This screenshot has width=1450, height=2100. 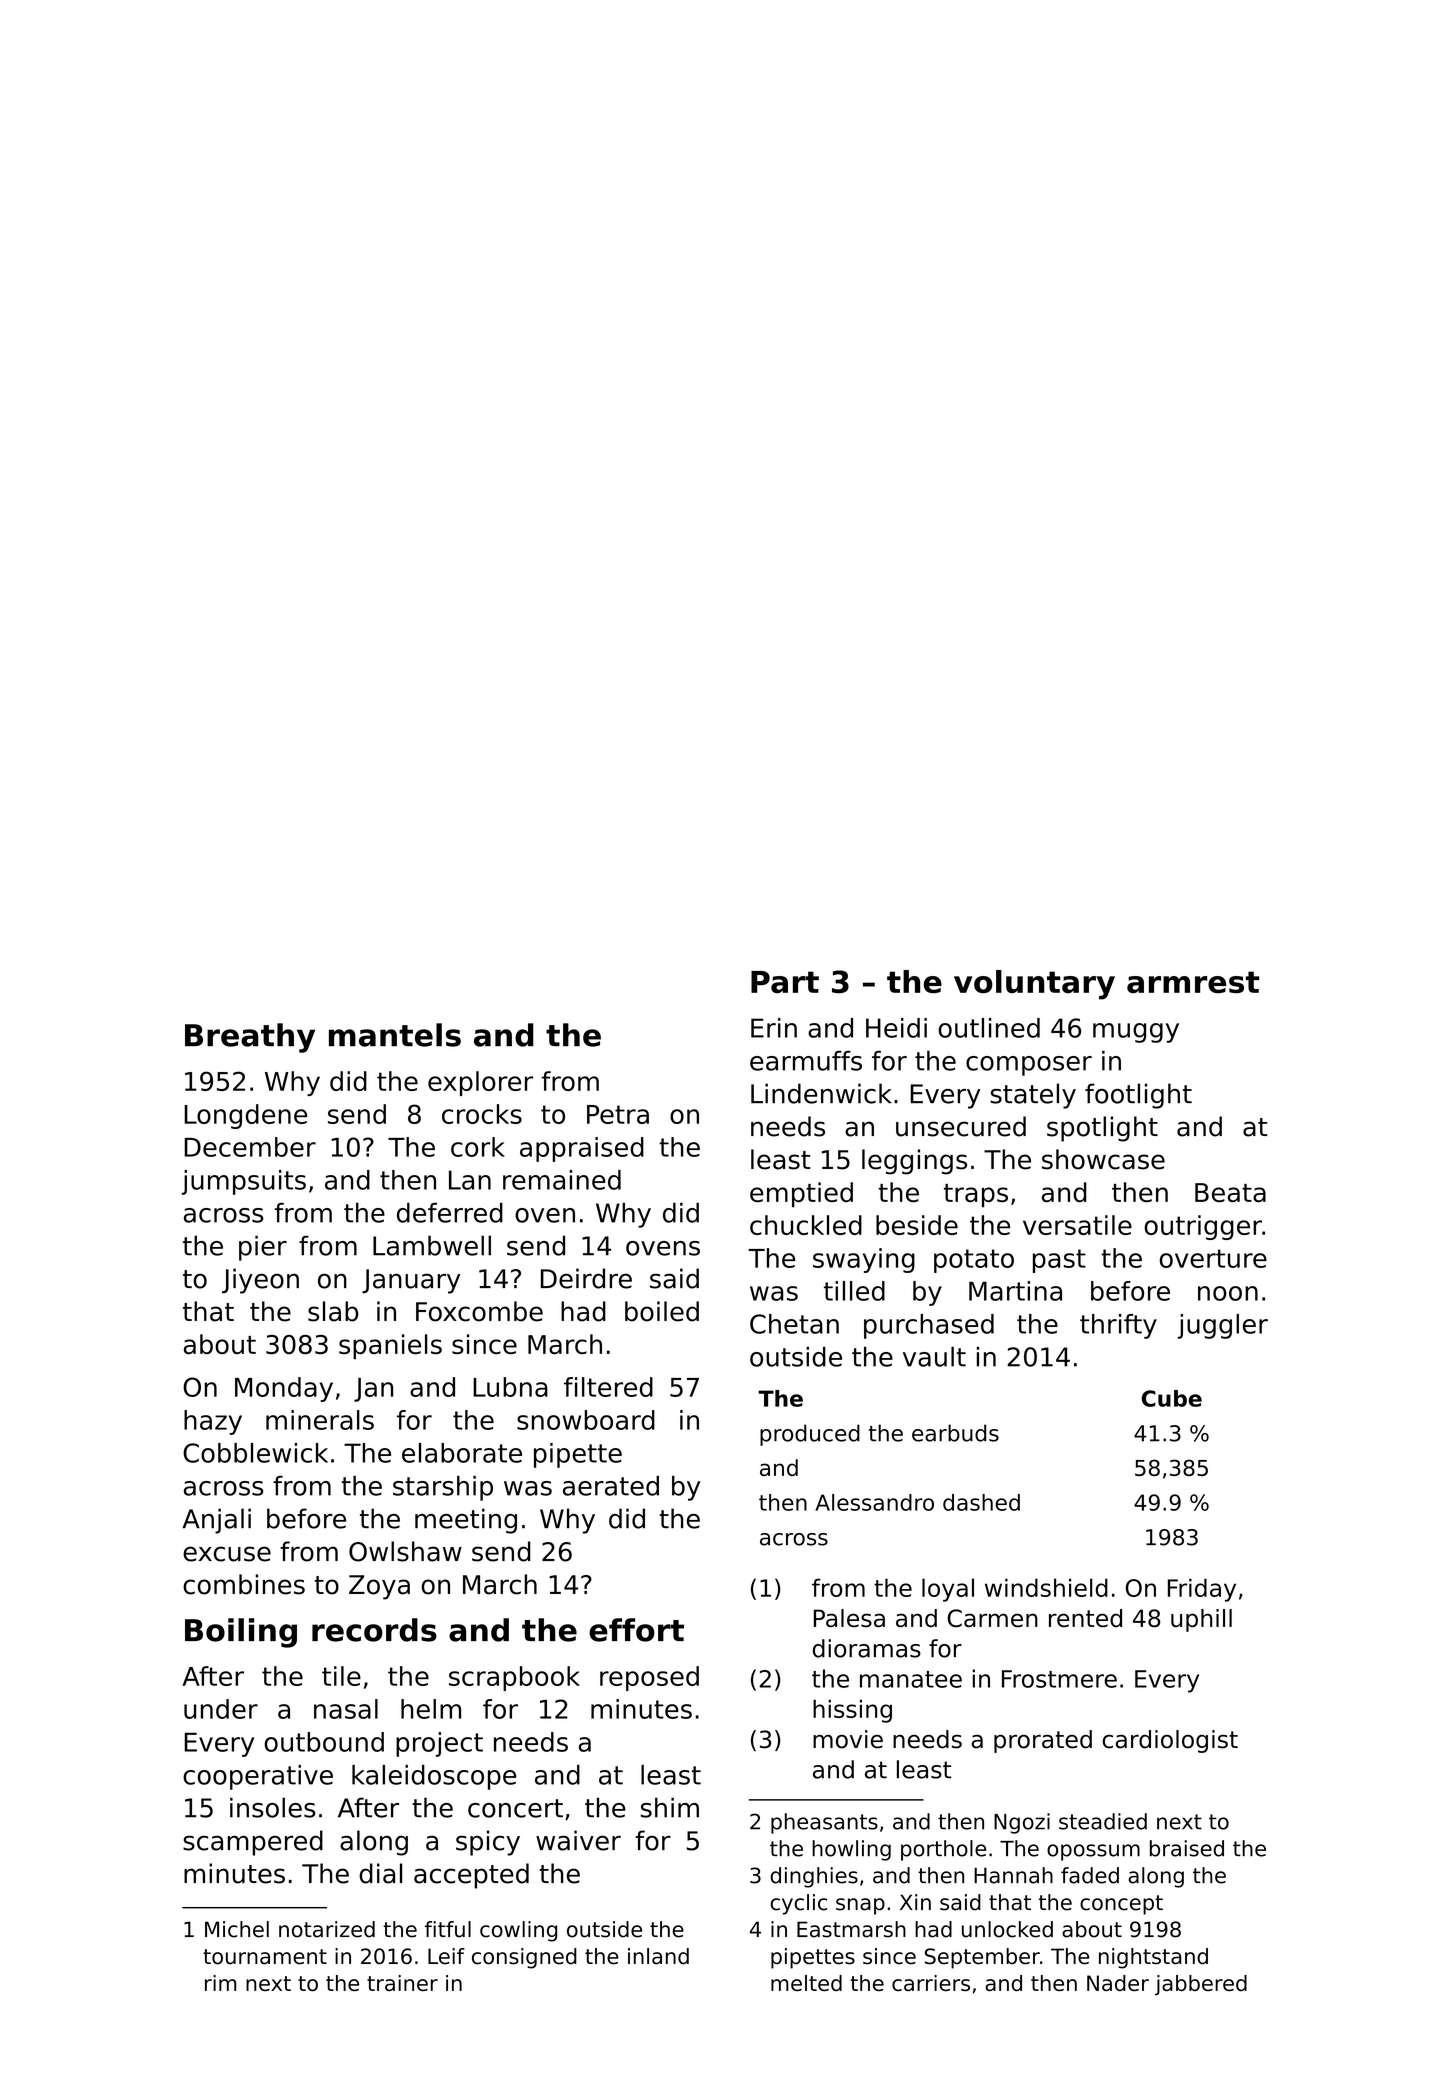 What do you see at coordinates (608, 1387) in the screenshot?
I see `filtered` at bounding box center [608, 1387].
